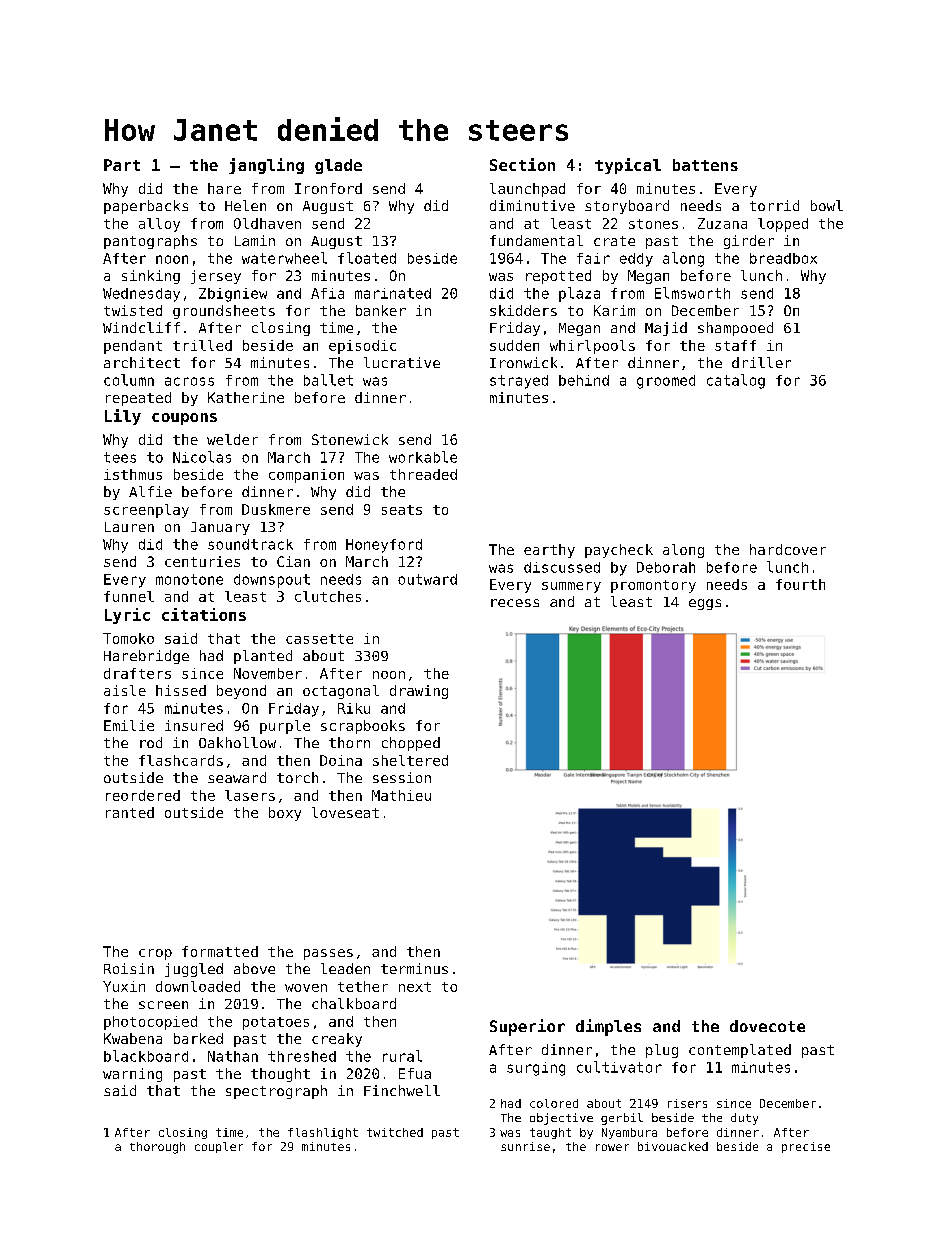 Image resolution: width=952 pixels, height=1233 pixels. I want to click on dovecote, so click(767, 1026).
